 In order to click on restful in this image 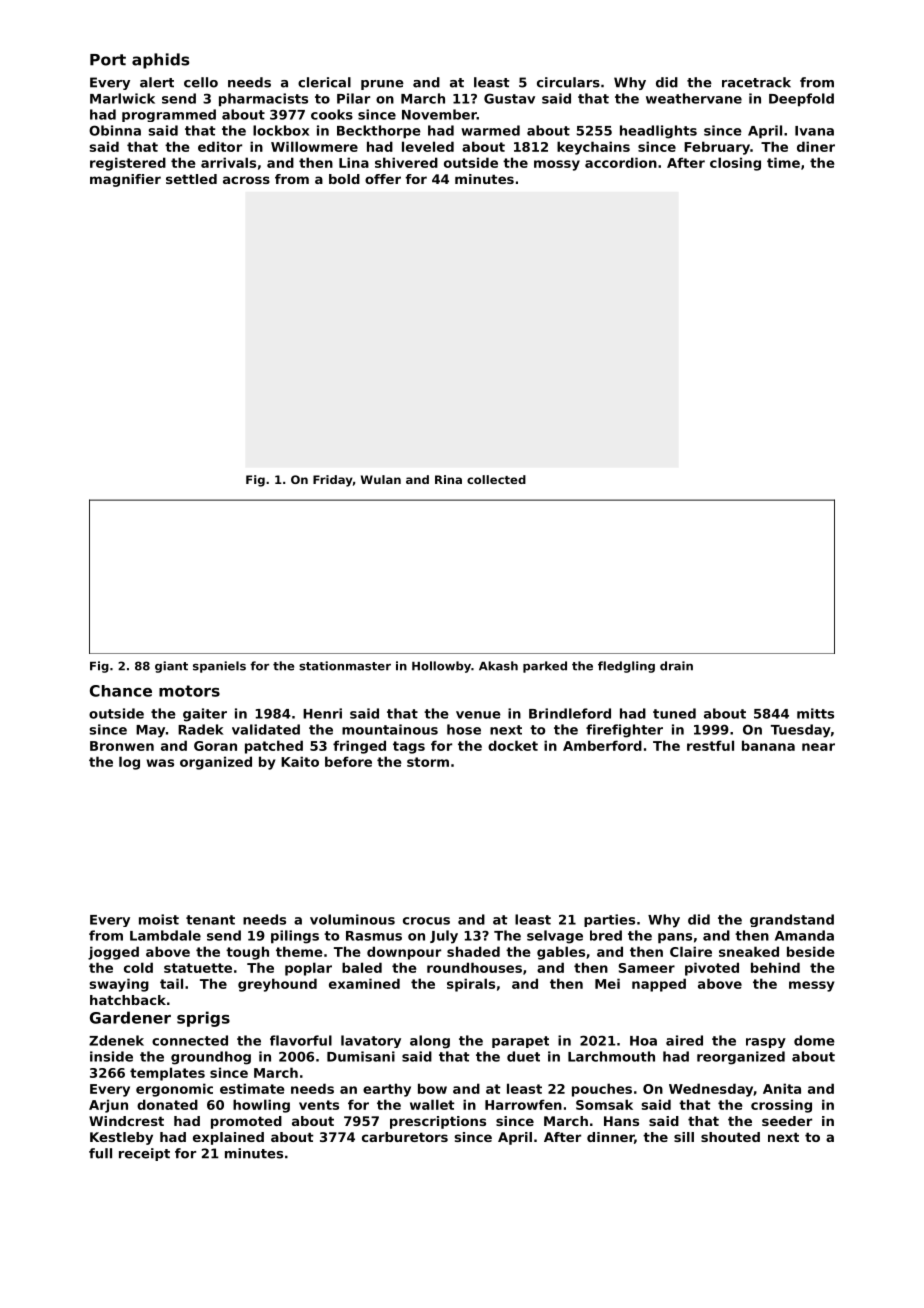, I will do `click(710, 745)`.
